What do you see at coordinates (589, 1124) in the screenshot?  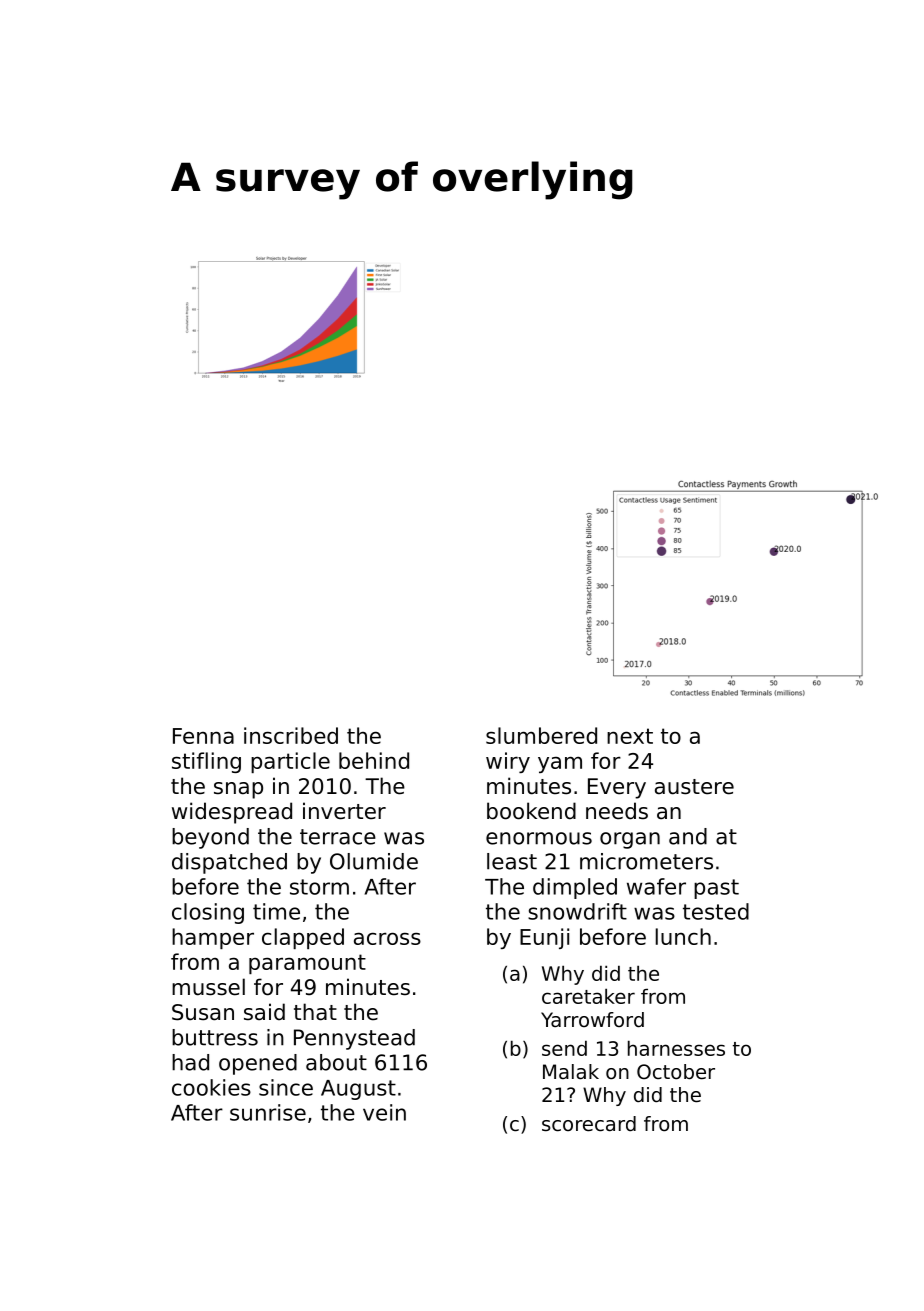 I see `scorecard` at bounding box center [589, 1124].
